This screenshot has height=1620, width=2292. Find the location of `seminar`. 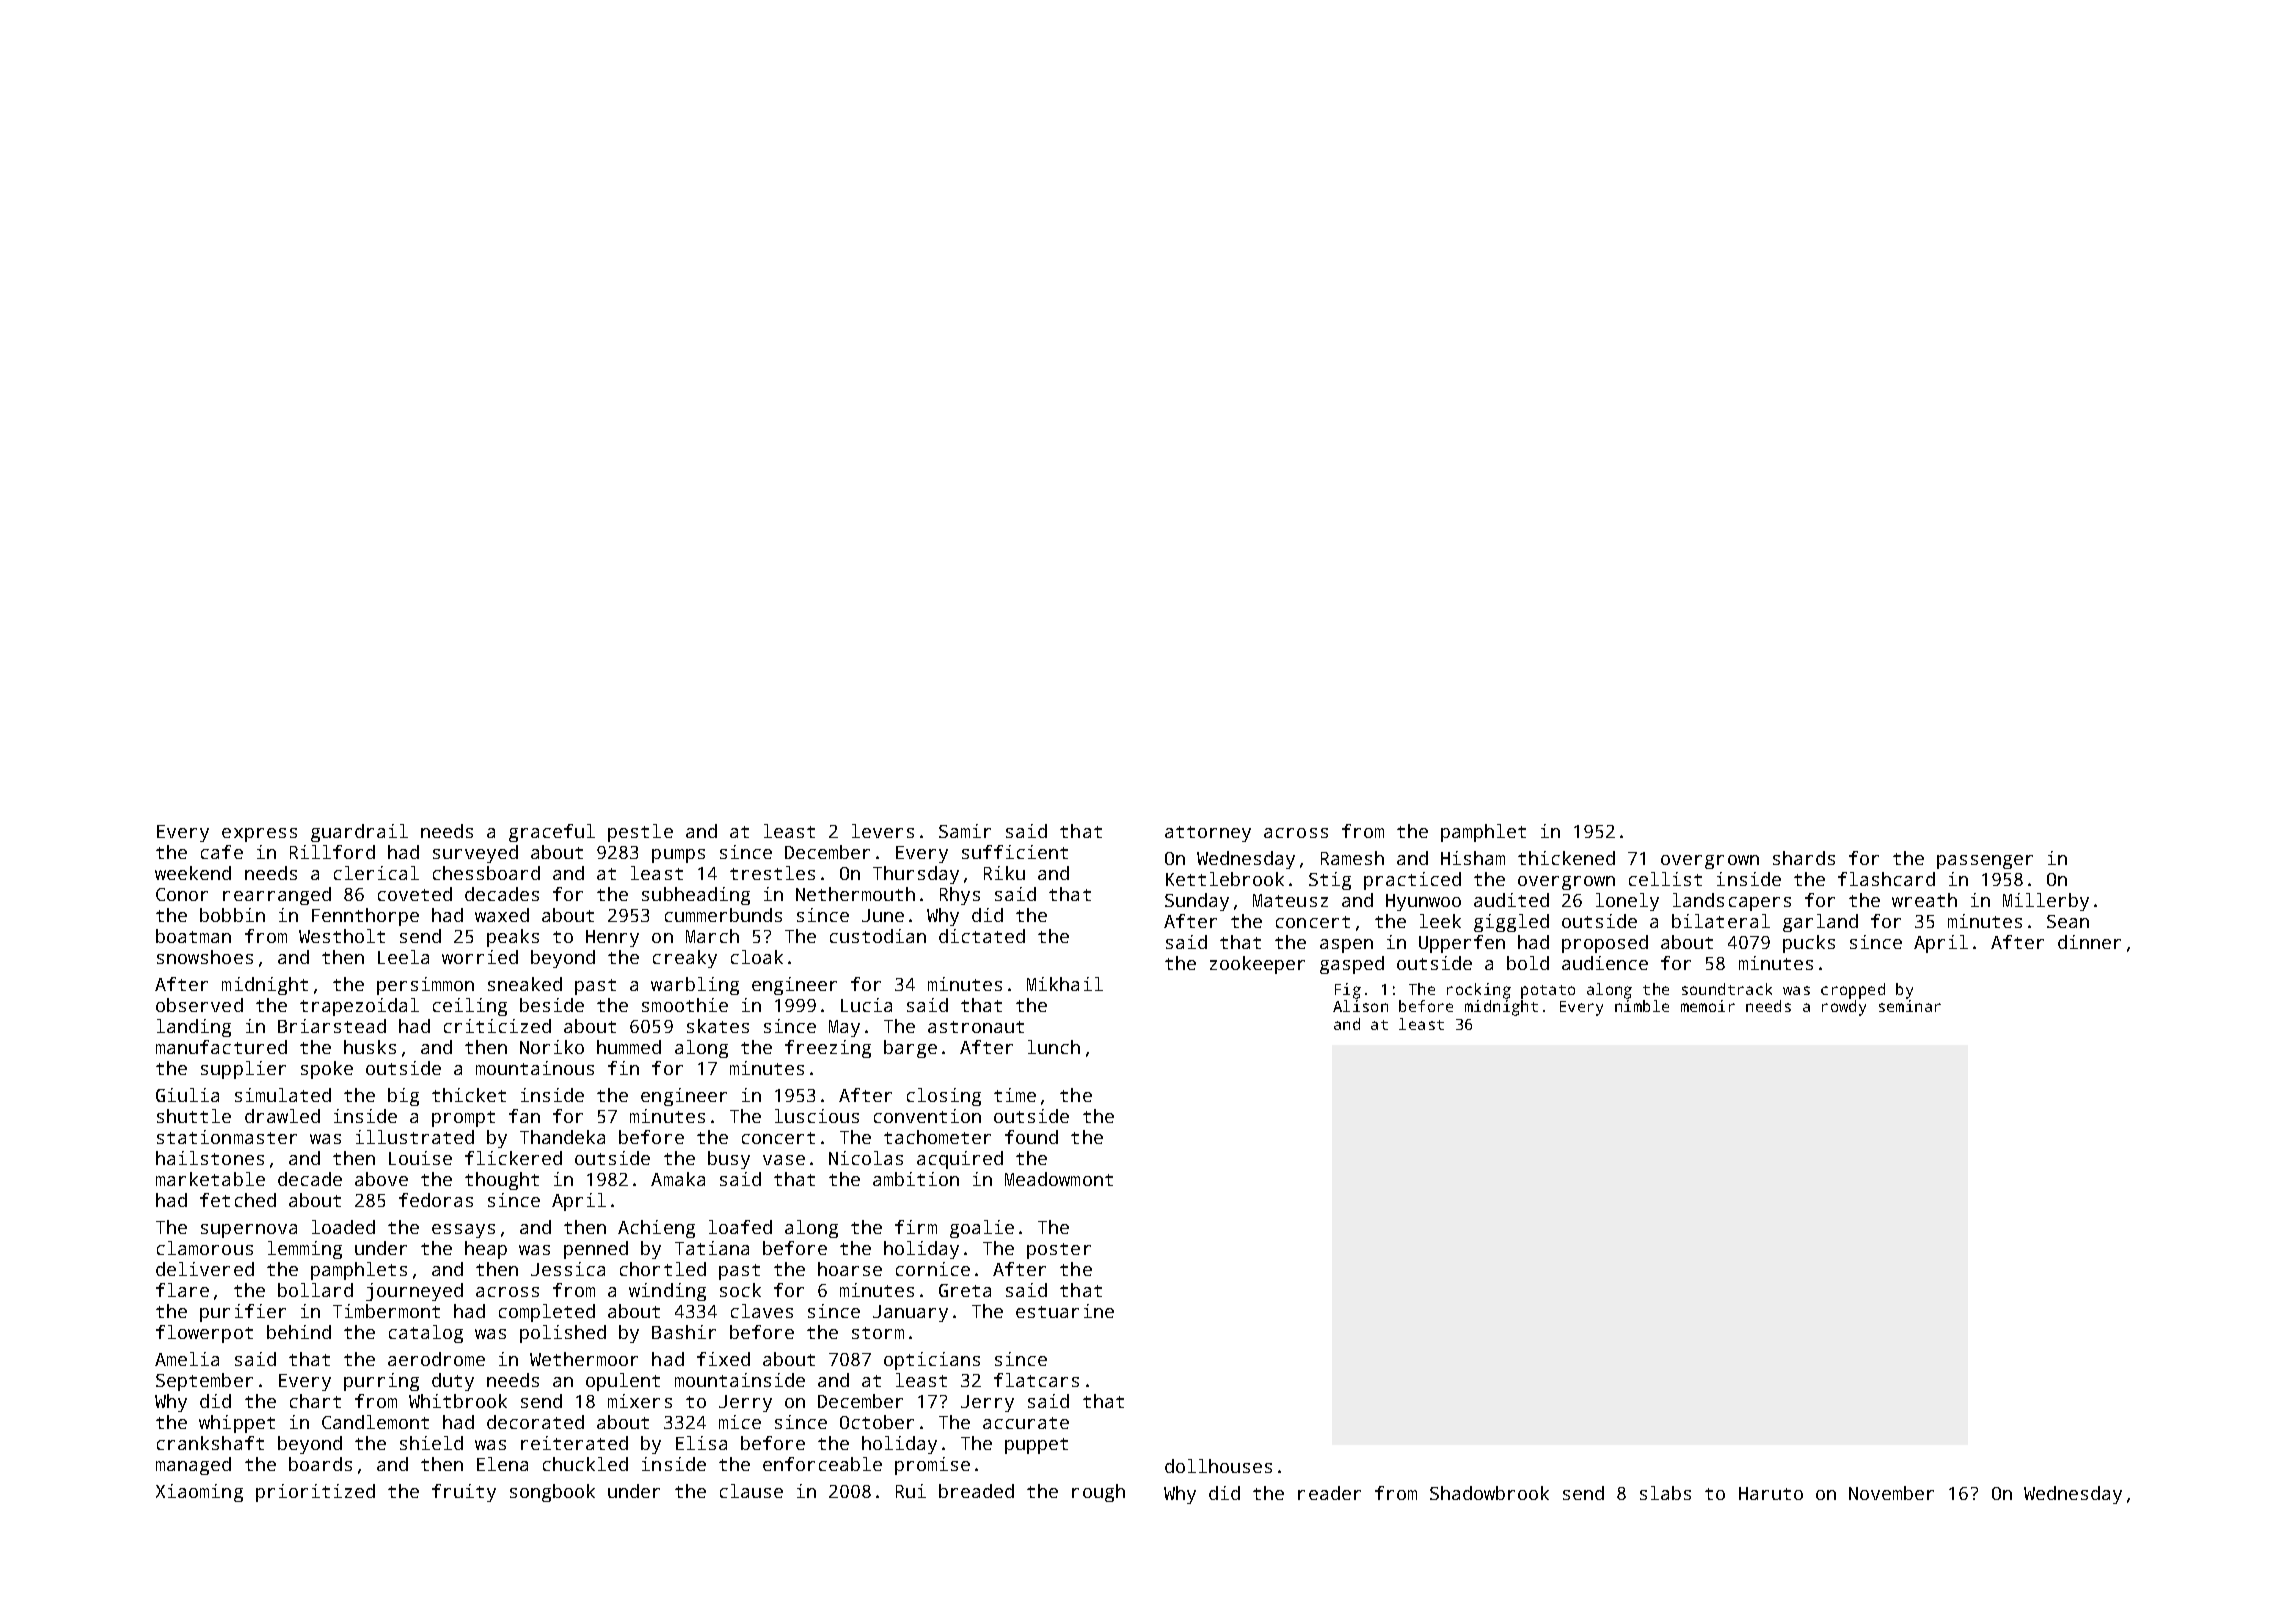

seminar is located at coordinates (1910, 1006).
